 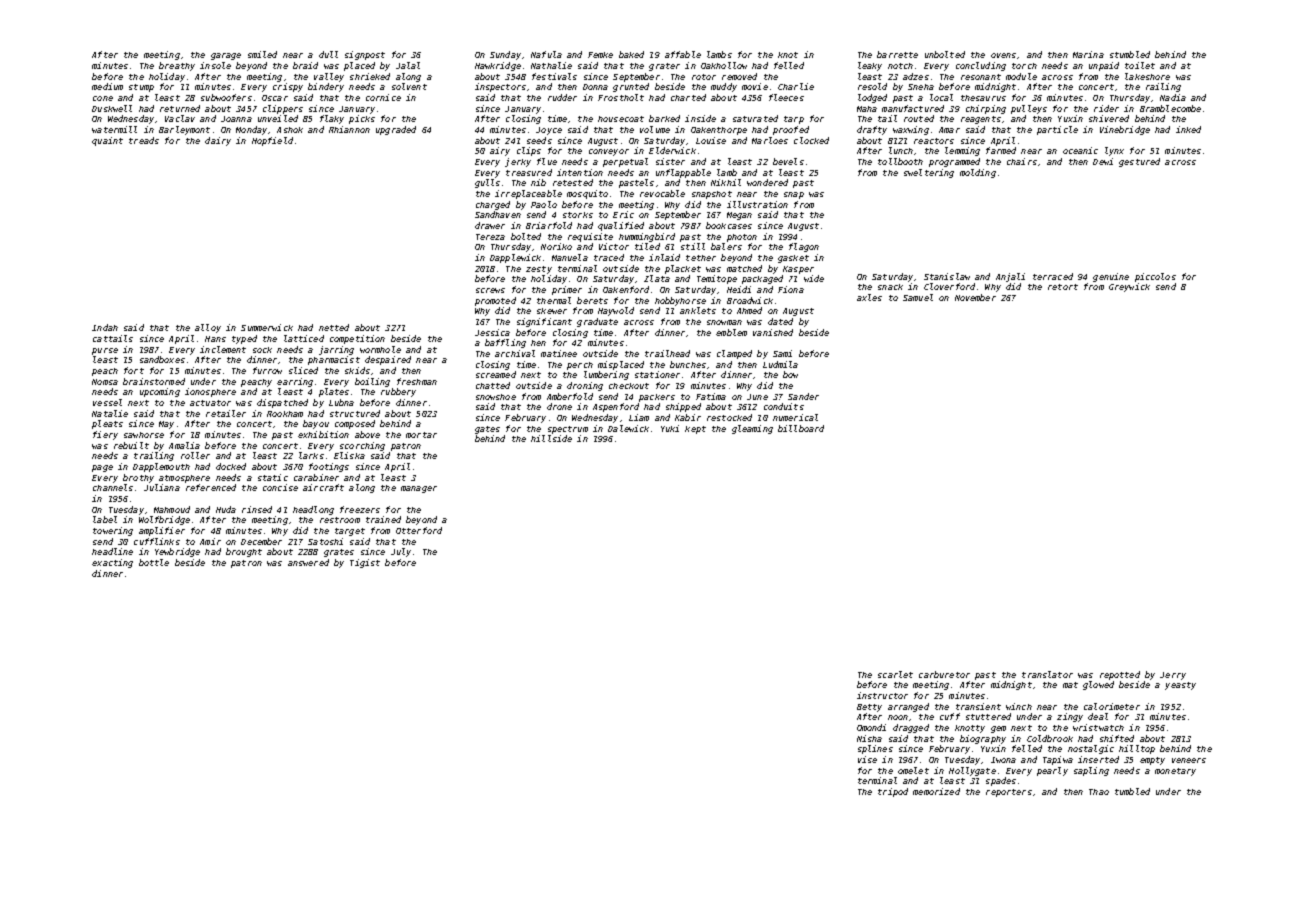 What do you see at coordinates (1053, 276) in the screenshot?
I see `terraced` at bounding box center [1053, 276].
